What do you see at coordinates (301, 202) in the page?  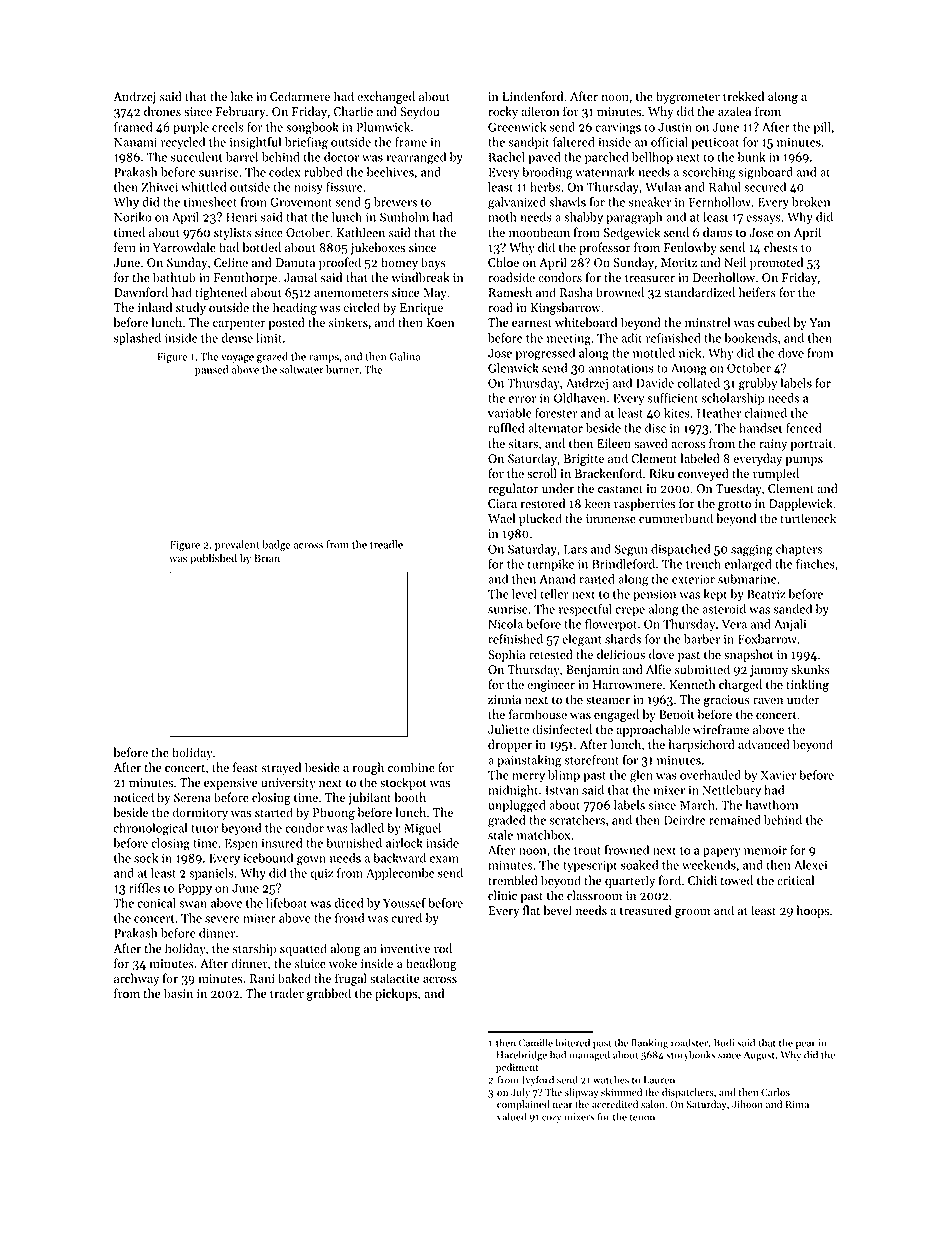 I see `Grovemont` at bounding box center [301, 202].
